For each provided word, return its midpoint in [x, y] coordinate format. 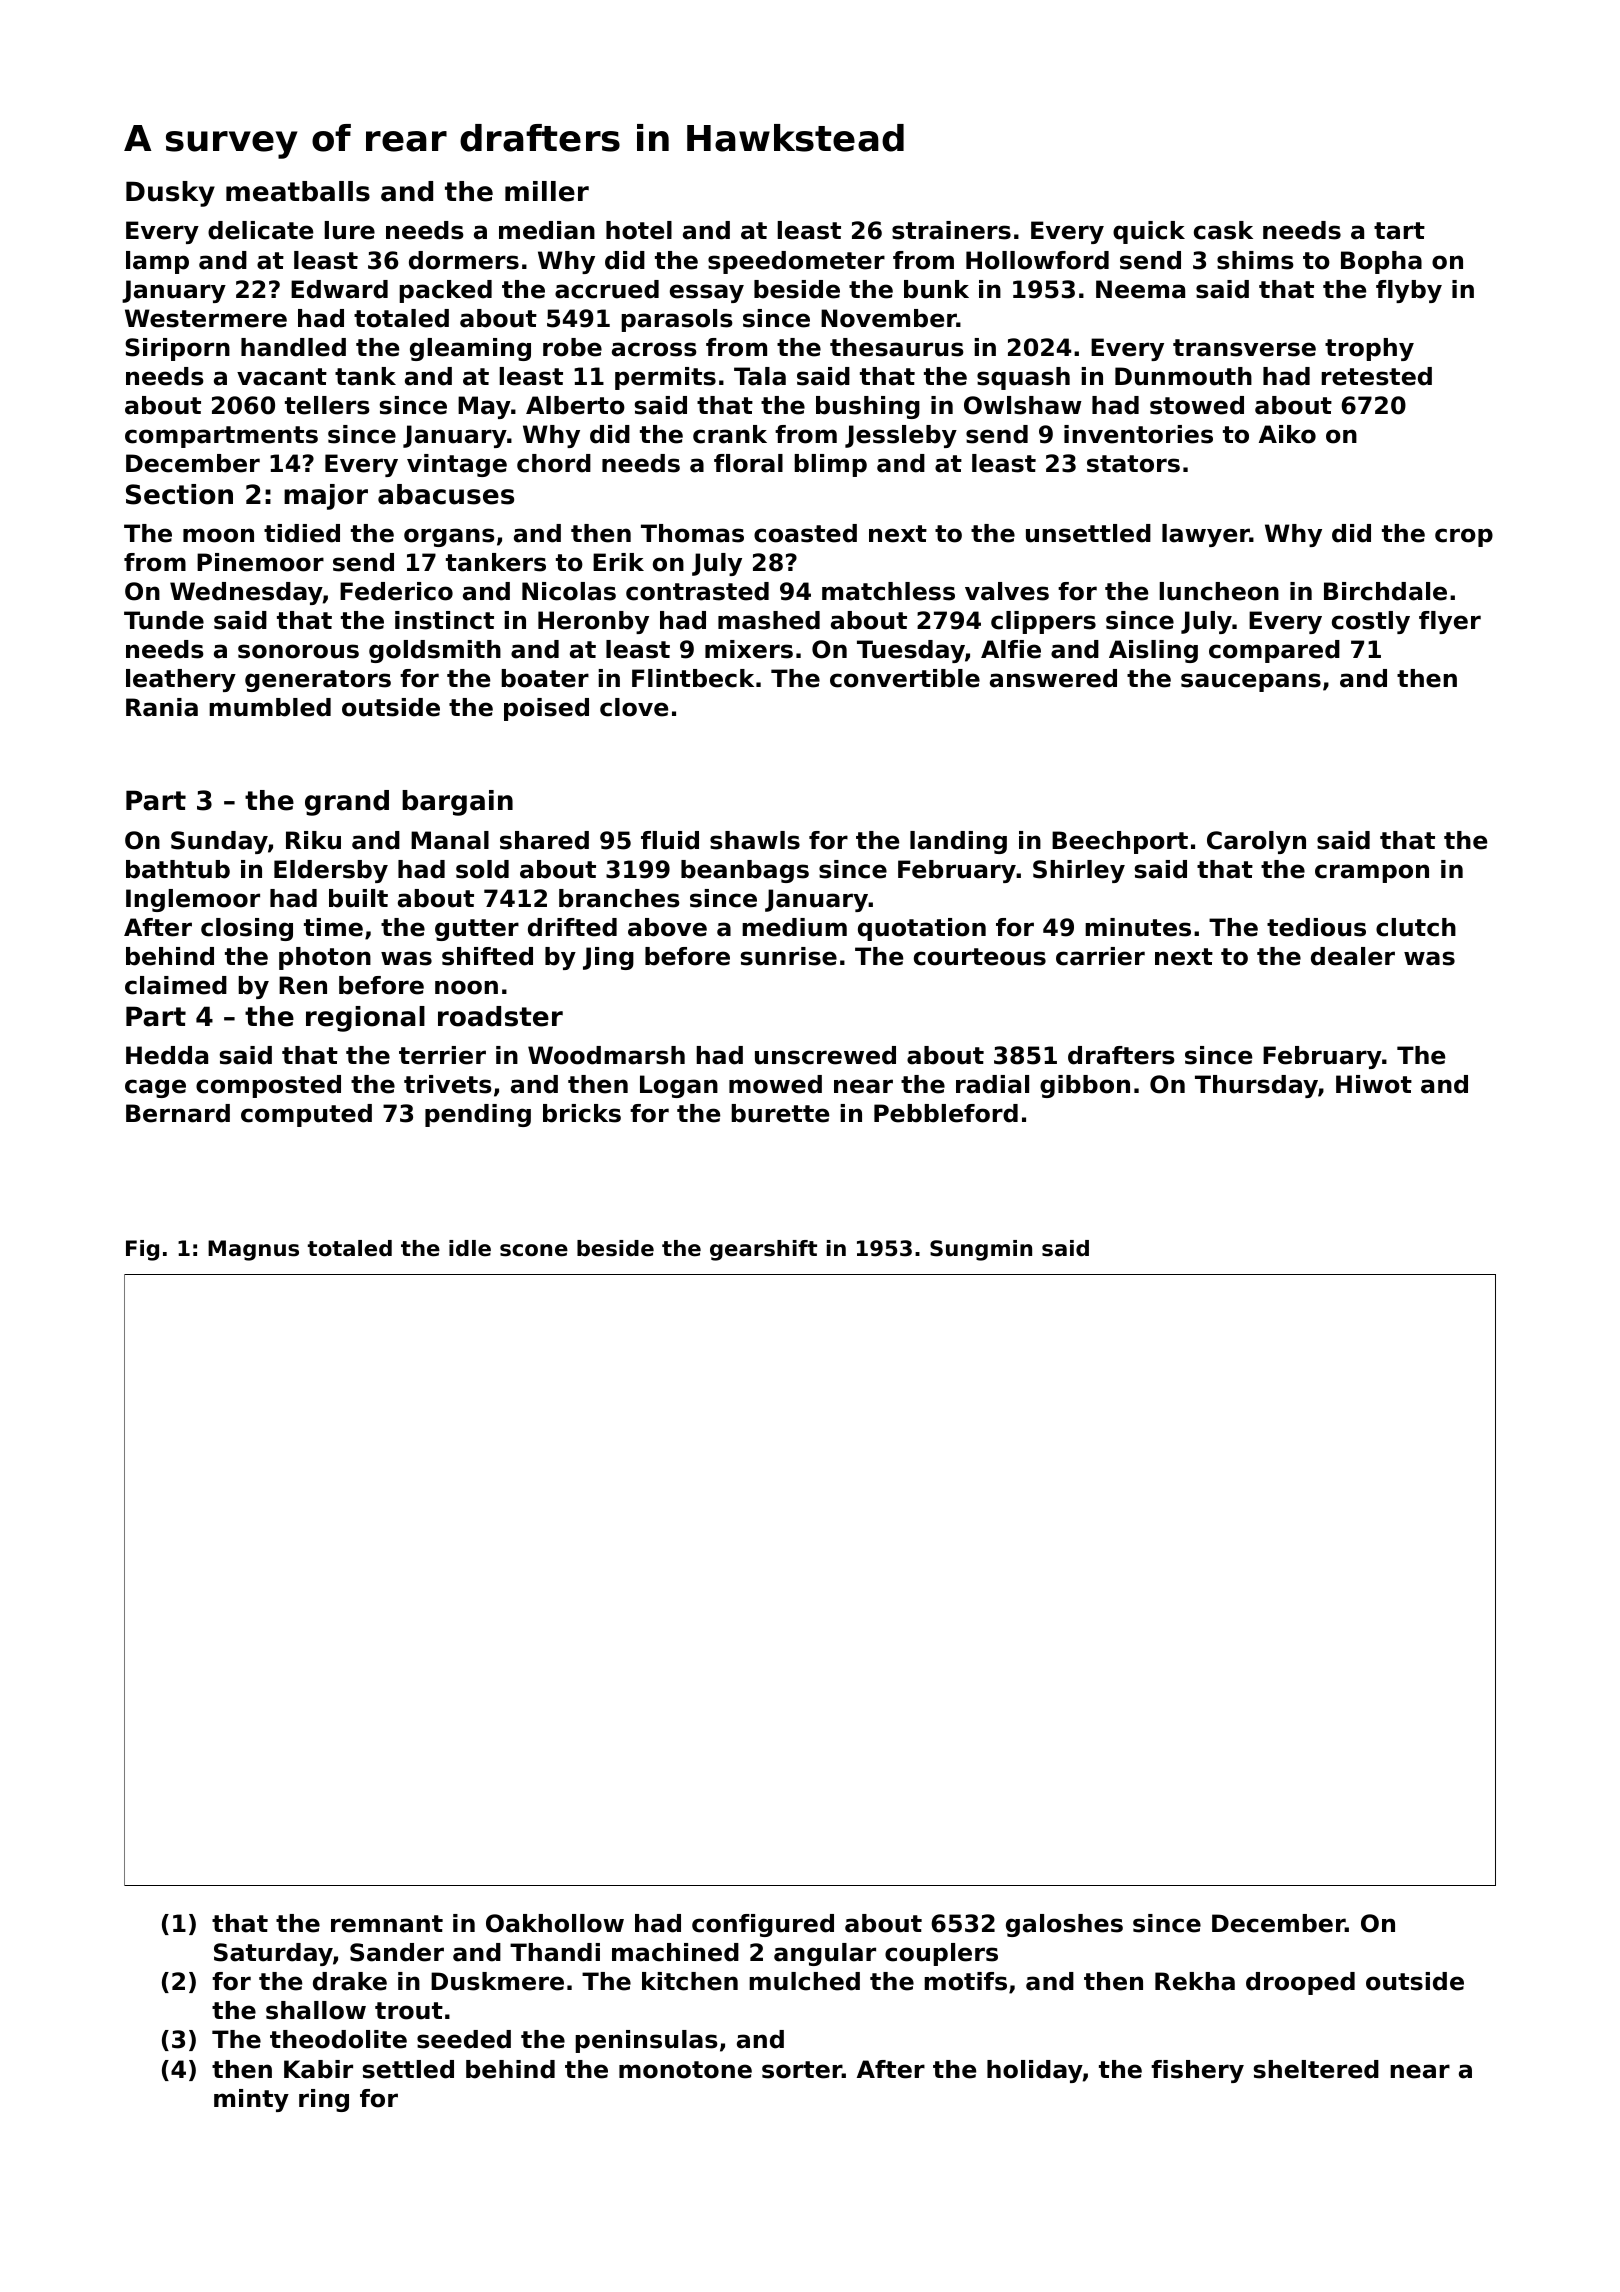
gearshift [763, 1250]
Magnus [253, 1250]
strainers [951, 230]
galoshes [1064, 1925]
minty [251, 2100]
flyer [1450, 622]
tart [1399, 231]
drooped [1300, 1983]
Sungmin [981, 1250]
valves [1007, 591]
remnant [387, 1924]
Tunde [164, 620]
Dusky [170, 194]
